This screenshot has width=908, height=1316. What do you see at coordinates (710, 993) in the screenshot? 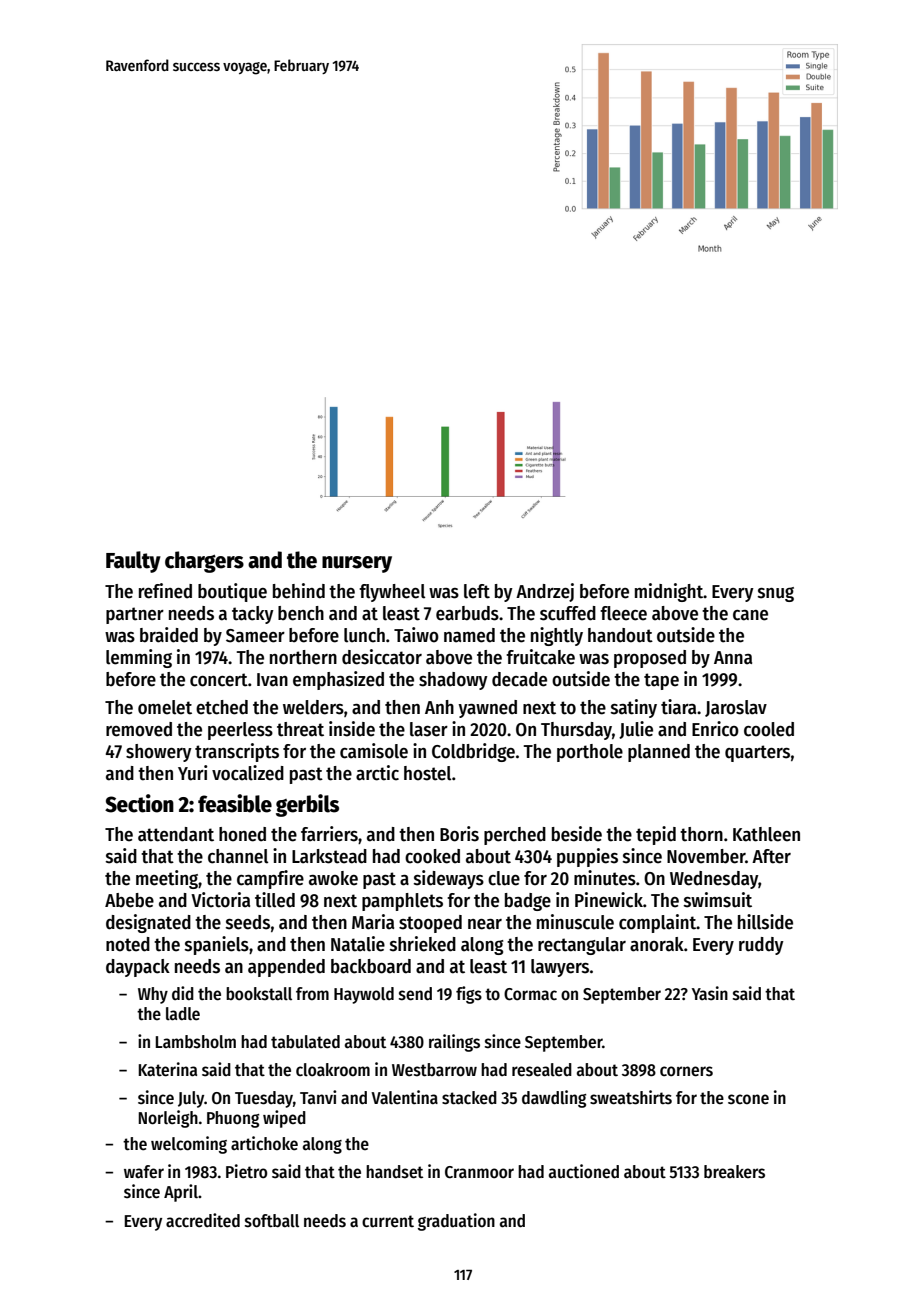
I see `Yasin` at bounding box center [710, 993].
